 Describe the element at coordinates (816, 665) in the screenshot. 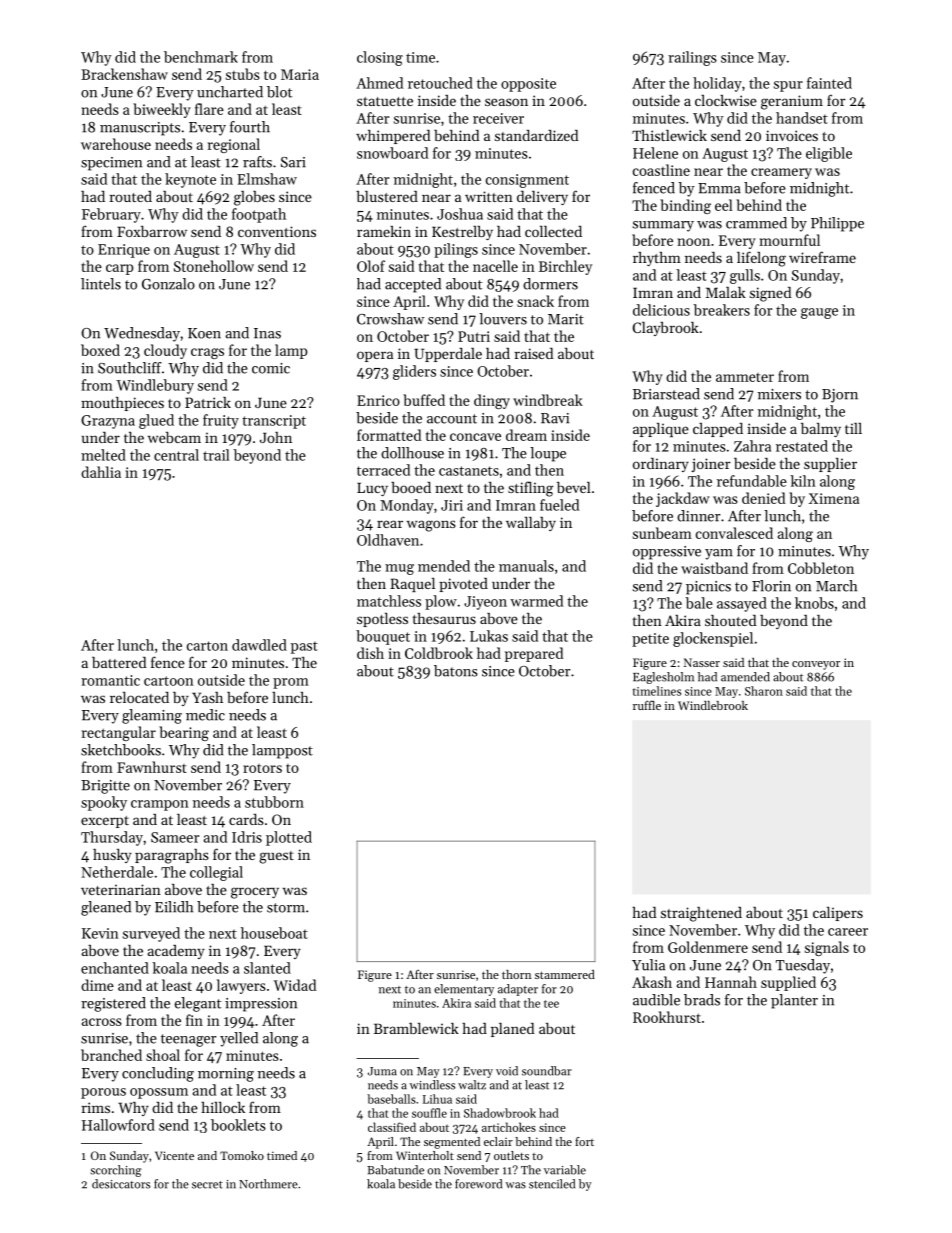

I see `conveyor` at that location.
